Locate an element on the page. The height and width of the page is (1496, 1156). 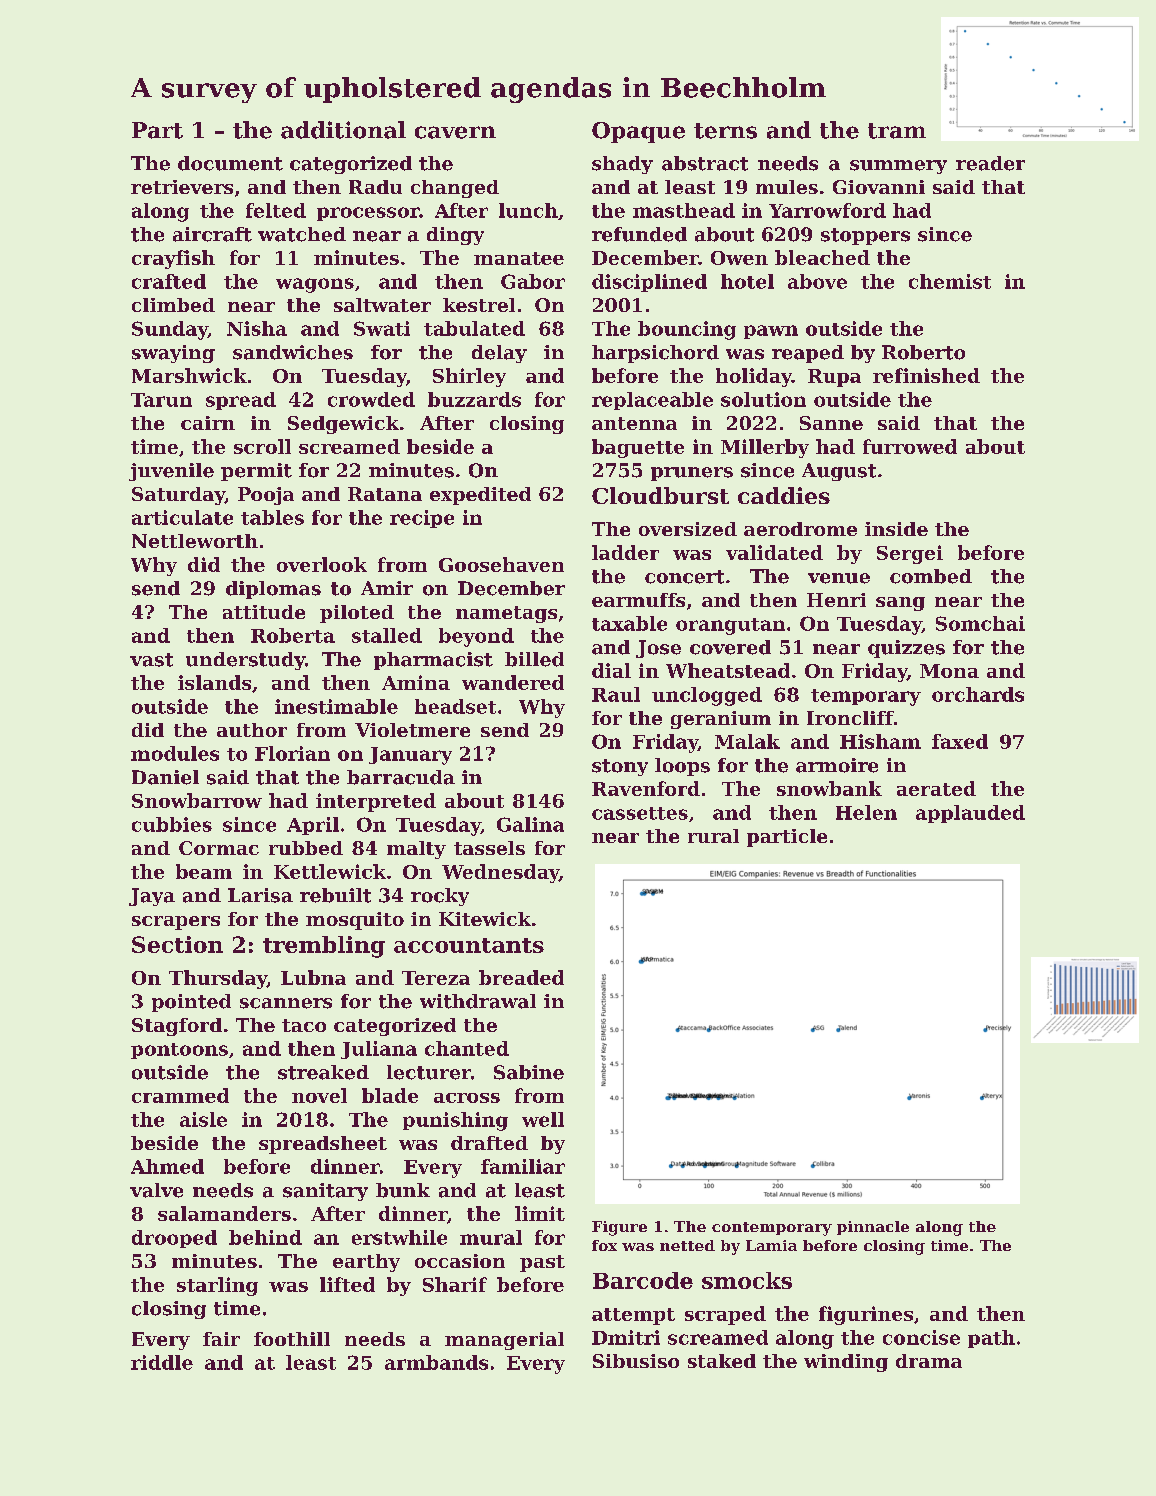
taxable is located at coordinates (629, 623).
